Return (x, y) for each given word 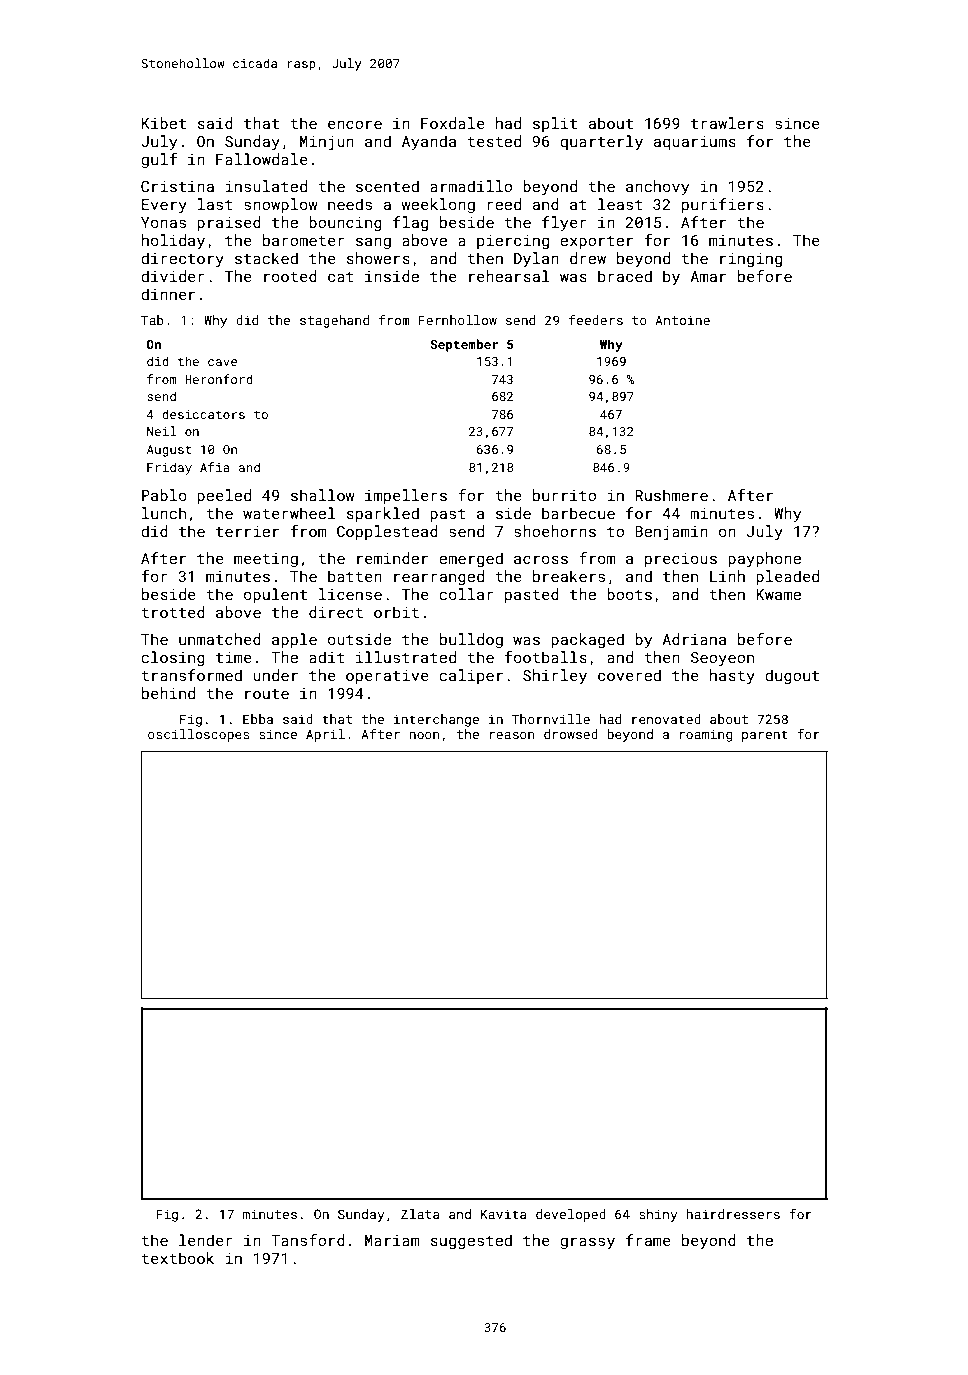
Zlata (420, 1214)
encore (355, 124)
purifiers (723, 205)
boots (629, 594)
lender (206, 1240)
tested (494, 141)
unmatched (220, 639)
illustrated (406, 657)
